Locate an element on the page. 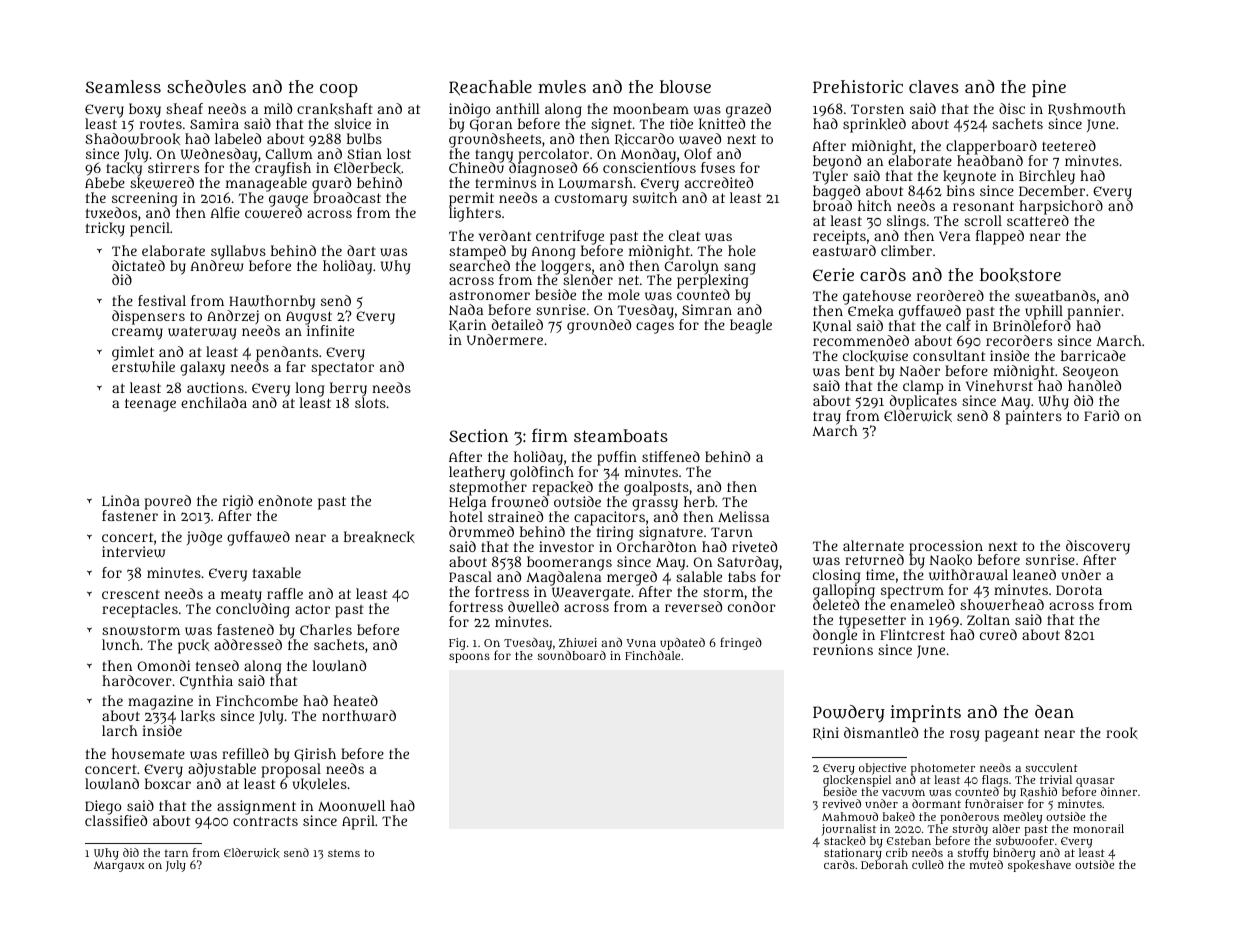 The width and height of the image is (1233, 952). cages is located at coordinates (655, 328).
